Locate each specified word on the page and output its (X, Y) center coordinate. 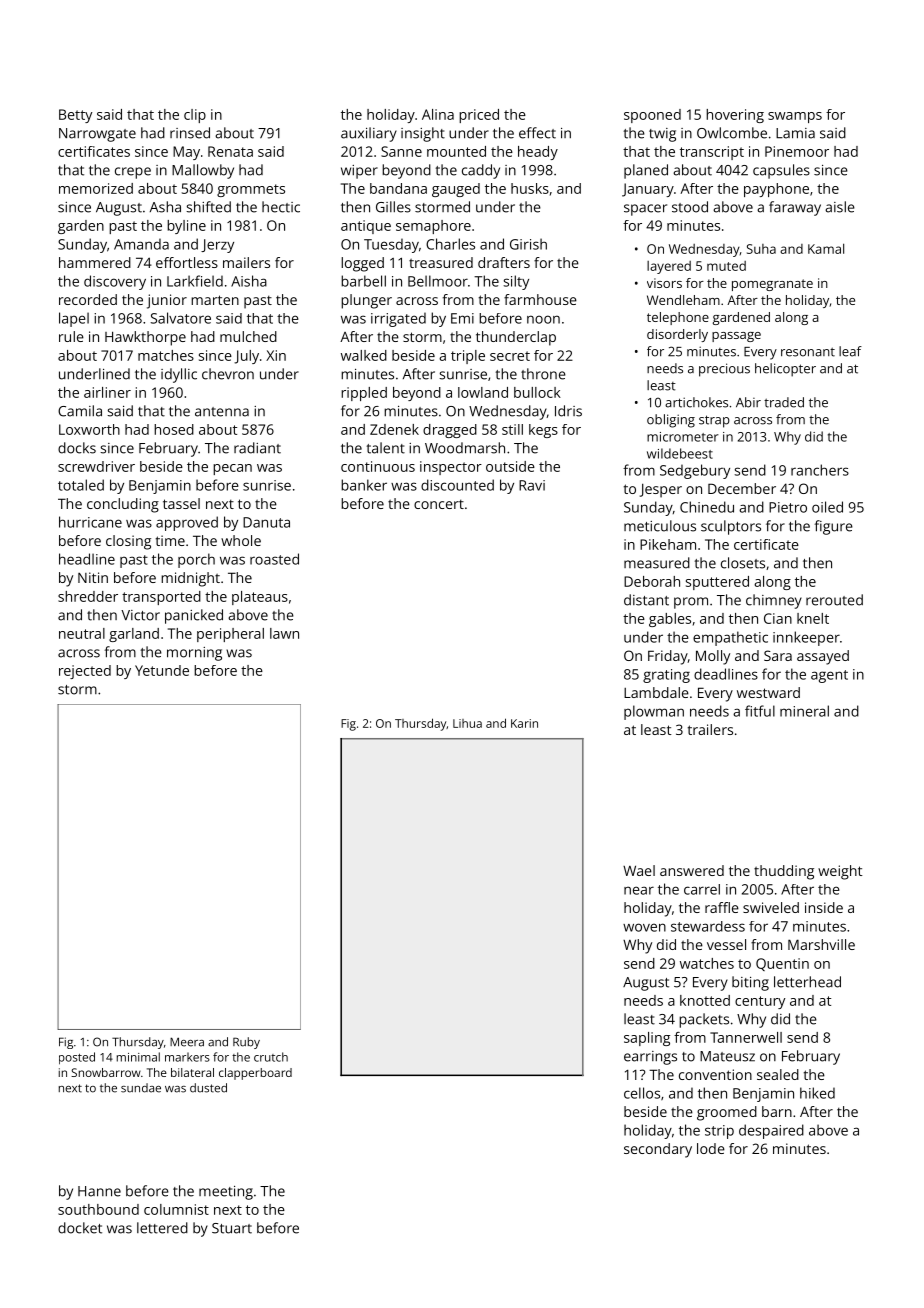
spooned (652, 116)
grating (666, 676)
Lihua (467, 723)
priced (479, 116)
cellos (642, 1093)
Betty (75, 116)
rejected (85, 672)
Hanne (99, 1191)
